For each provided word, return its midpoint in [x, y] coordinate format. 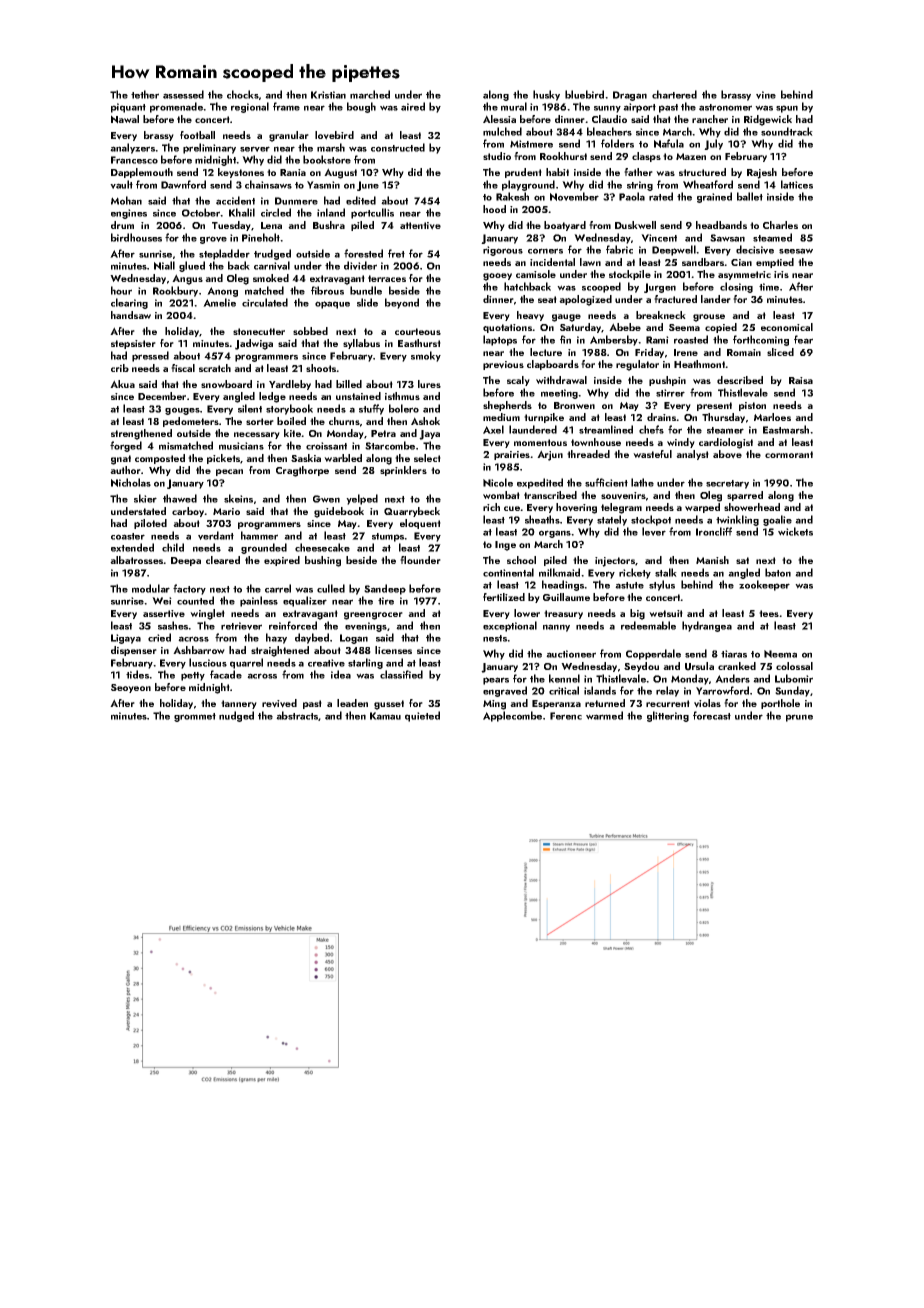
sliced [780, 352]
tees [769, 613]
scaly [518, 381]
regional [250, 107]
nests [495, 638]
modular [151, 588]
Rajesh [762, 173]
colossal [794, 666]
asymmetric [744, 275]
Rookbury [175, 291]
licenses [393, 650]
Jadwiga [254, 344]
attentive [420, 226]
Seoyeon [131, 688]
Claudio [609, 119]
